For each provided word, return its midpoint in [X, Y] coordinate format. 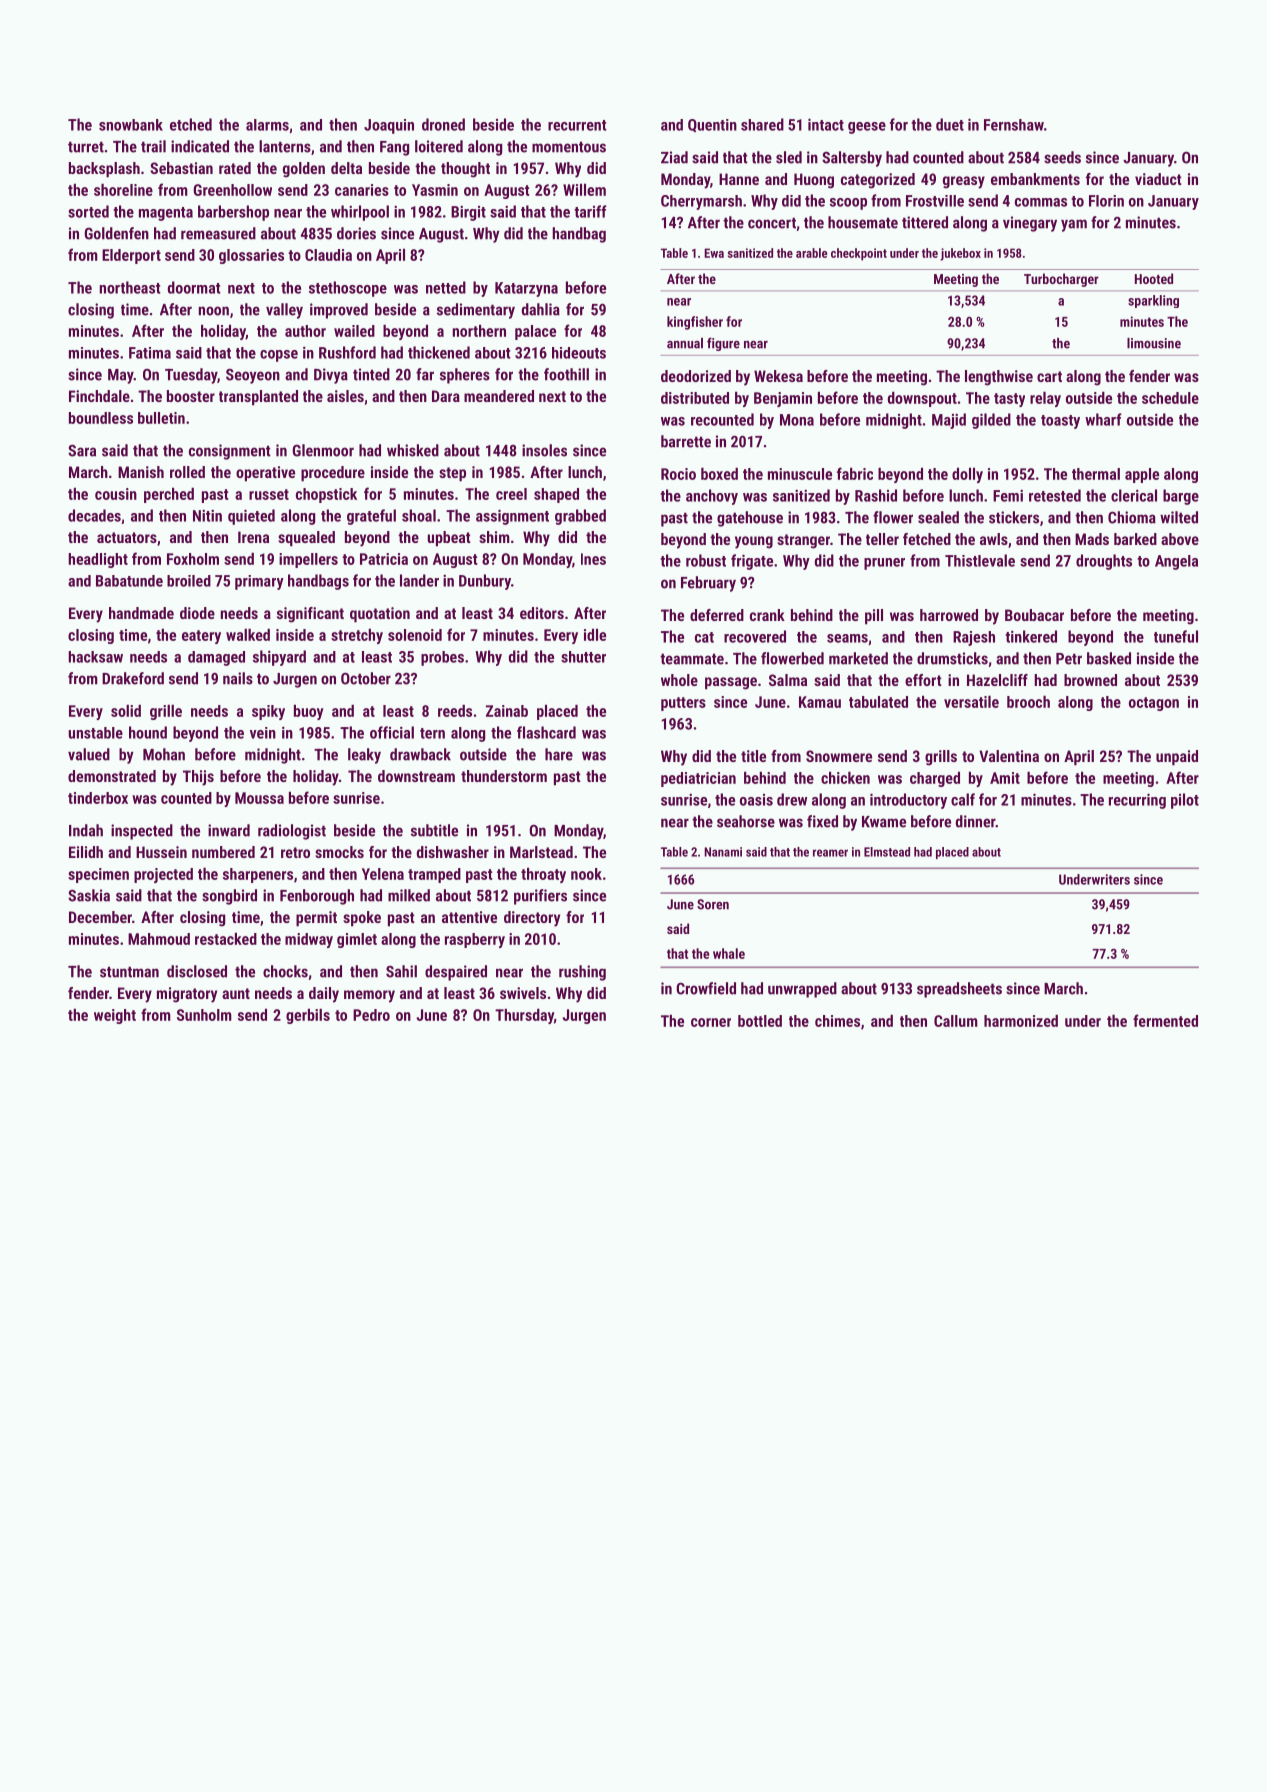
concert [772, 223]
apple [1142, 475]
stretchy [357, 636]
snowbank [131, 125]
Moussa [259, 798]
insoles [544, 450]
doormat [194, 287]
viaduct [1158, 179]
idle [595, 635]
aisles [345, 396]
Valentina [1009, 756]
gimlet [357, 940]
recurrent [577, 125]
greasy [964, 182]
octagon [1154, 704]
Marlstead [541, 852]
